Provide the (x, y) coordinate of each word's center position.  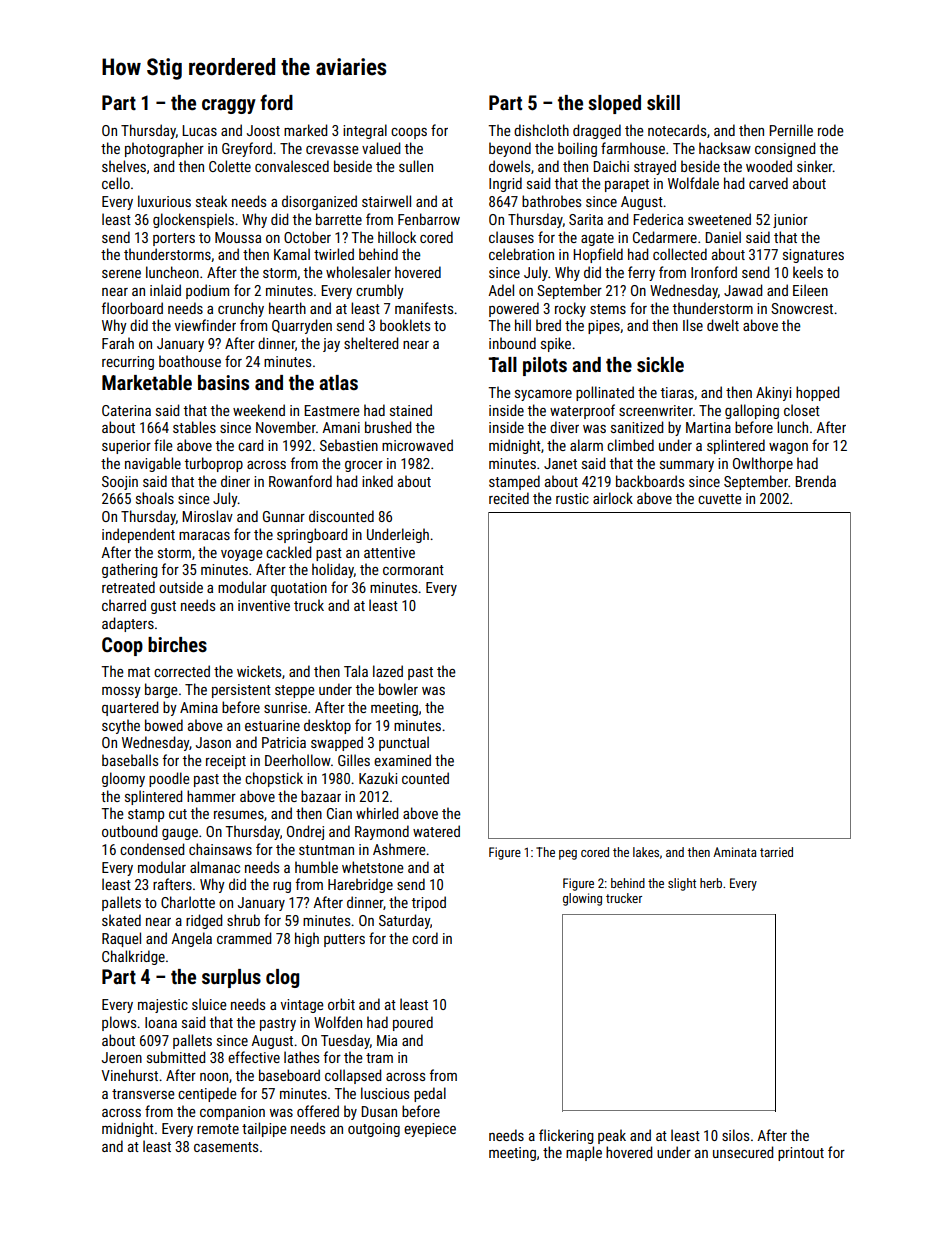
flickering (566, 1136)
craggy (229, 106)
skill (663, 102)
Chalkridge (133, 957)
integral (365, 131)
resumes (239, 815)
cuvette (720, 499)
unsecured (743, 1152)
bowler (398, 689)
